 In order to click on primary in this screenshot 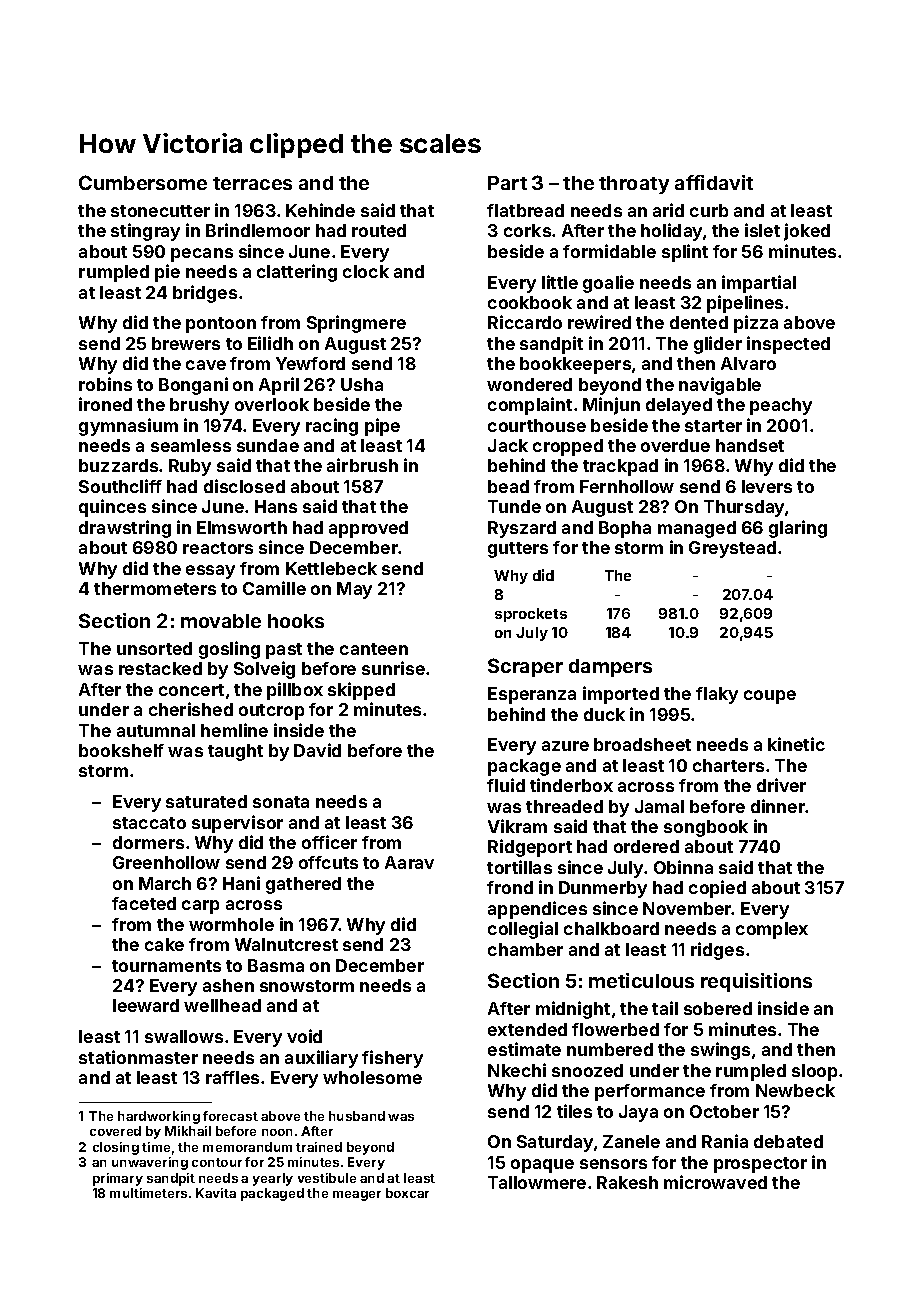, I will do `click(118, 1179)`.
